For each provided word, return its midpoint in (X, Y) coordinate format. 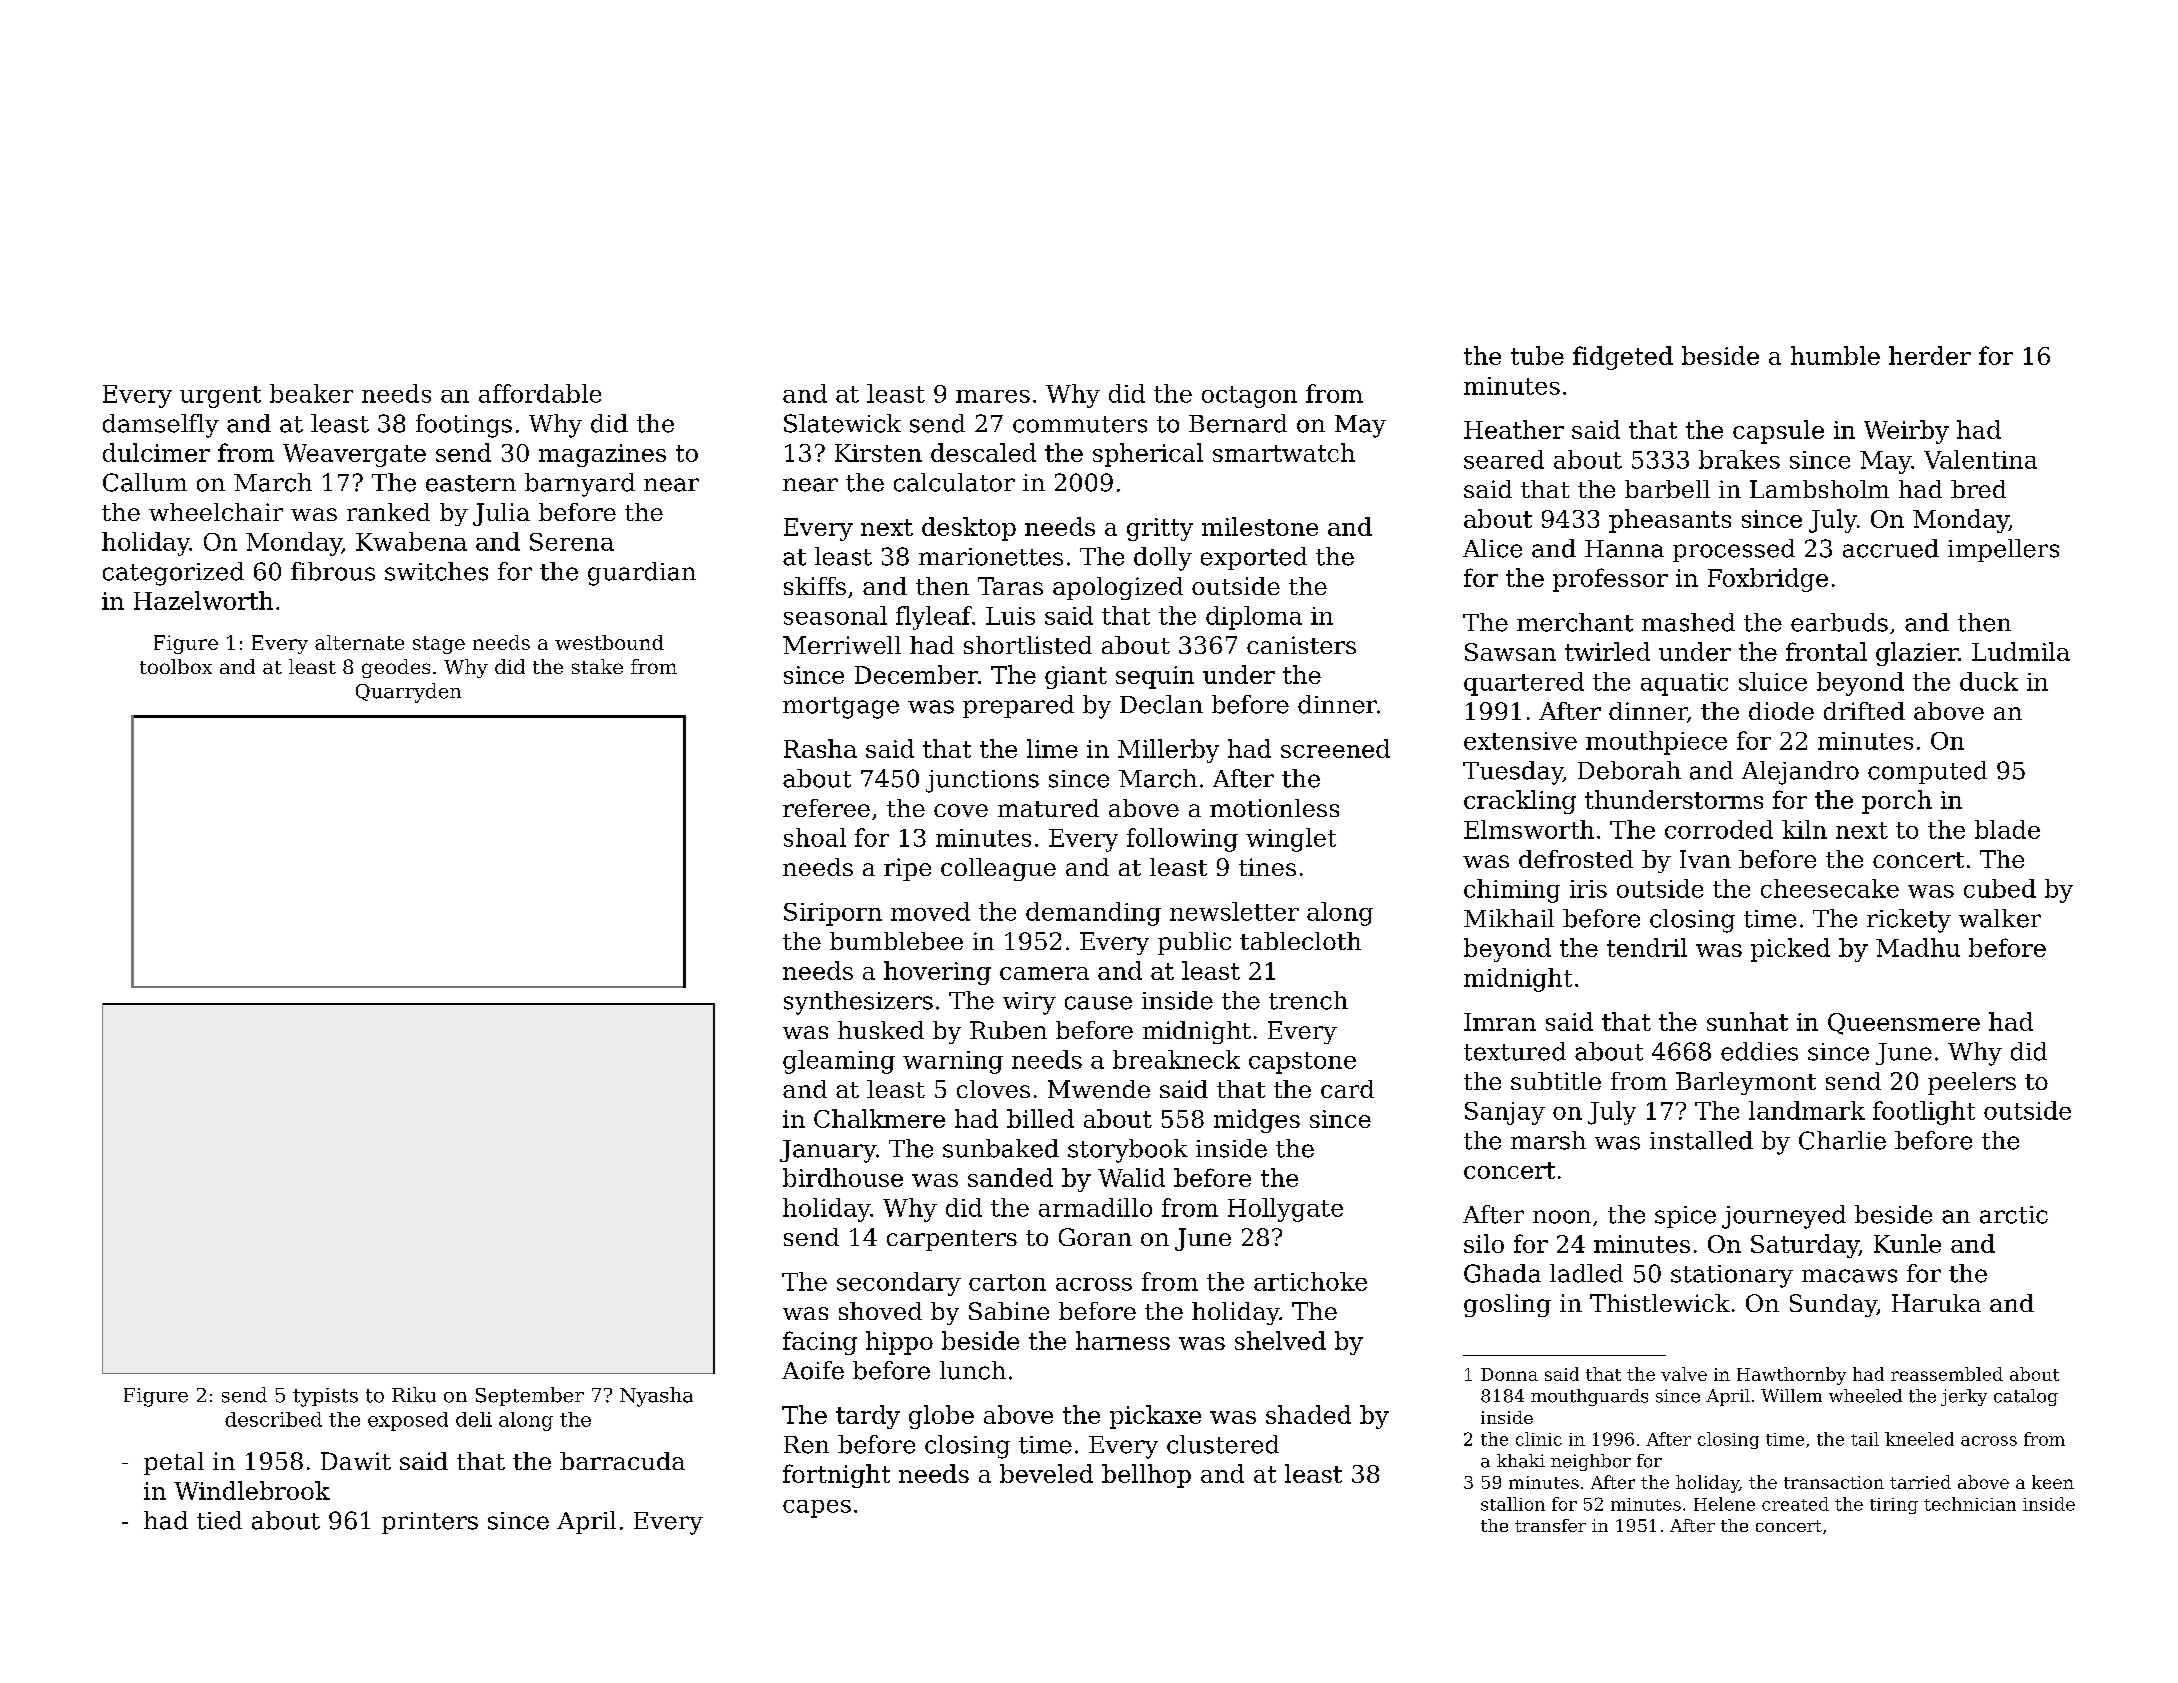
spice (1685, 1217)
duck (1989, 681)
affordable (540, 393)
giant (1076, 677)
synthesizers (858, 1003)
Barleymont (1746, 1083)
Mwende (1099, 1089)
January (828, 1151)
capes (817, 1509)
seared (1504, 459)
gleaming (839, 1062)
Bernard (1238, 423)
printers (430, 1523)
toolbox (176, 666)
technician (1970, 1504)
